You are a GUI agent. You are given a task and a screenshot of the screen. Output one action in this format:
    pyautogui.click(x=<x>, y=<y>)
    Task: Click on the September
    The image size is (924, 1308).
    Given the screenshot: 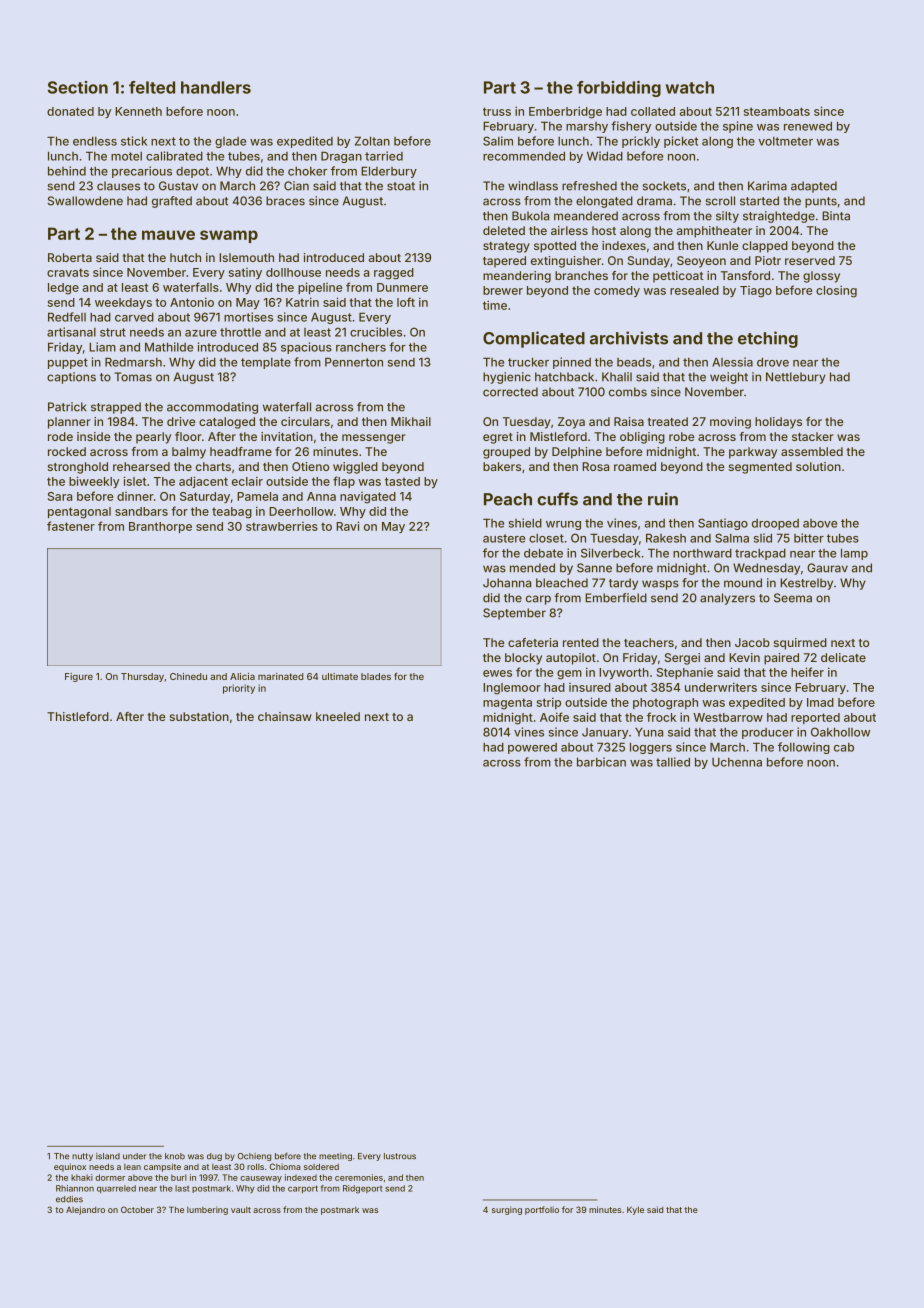 What is the action you would take?
    pyautogui.click(x=514, y=614)
